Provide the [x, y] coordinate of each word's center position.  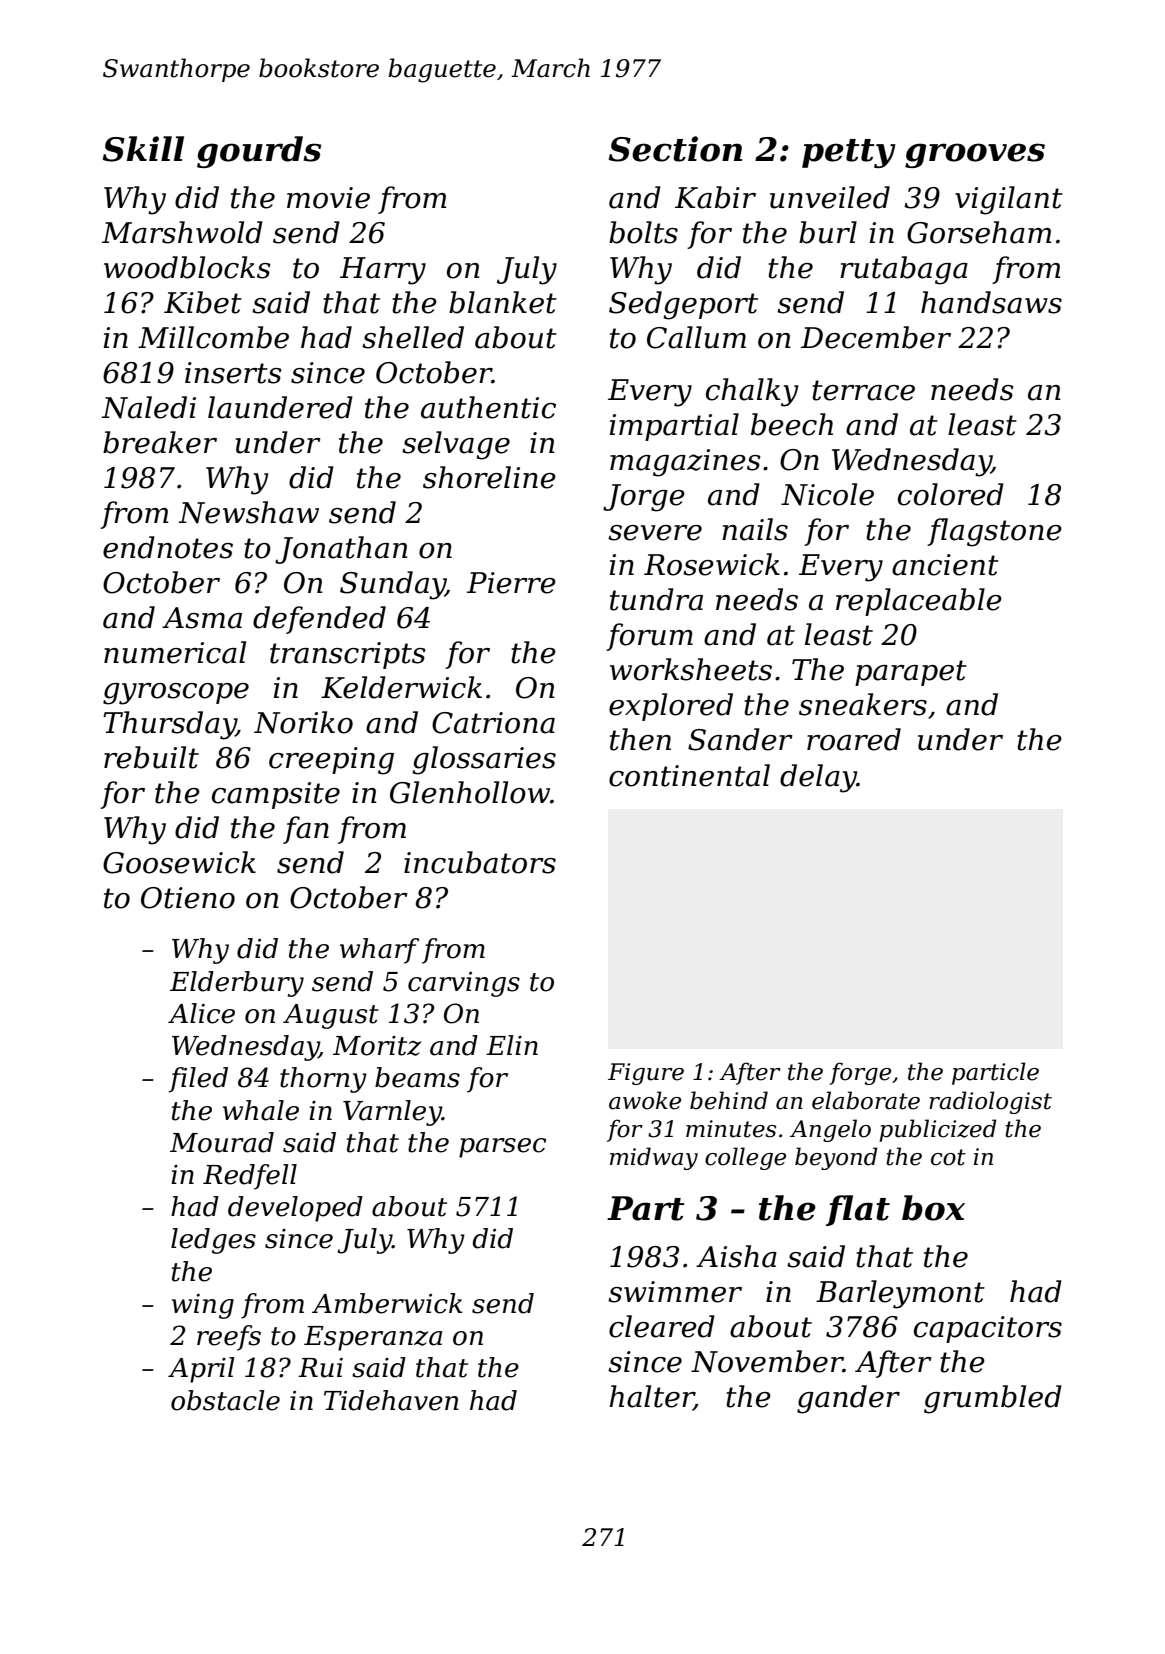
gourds [259, 152]
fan [306, 830]
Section [675, 149]
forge [860, 1073]
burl [828, 232]
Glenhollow [470, 792]
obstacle [225, 1400]
